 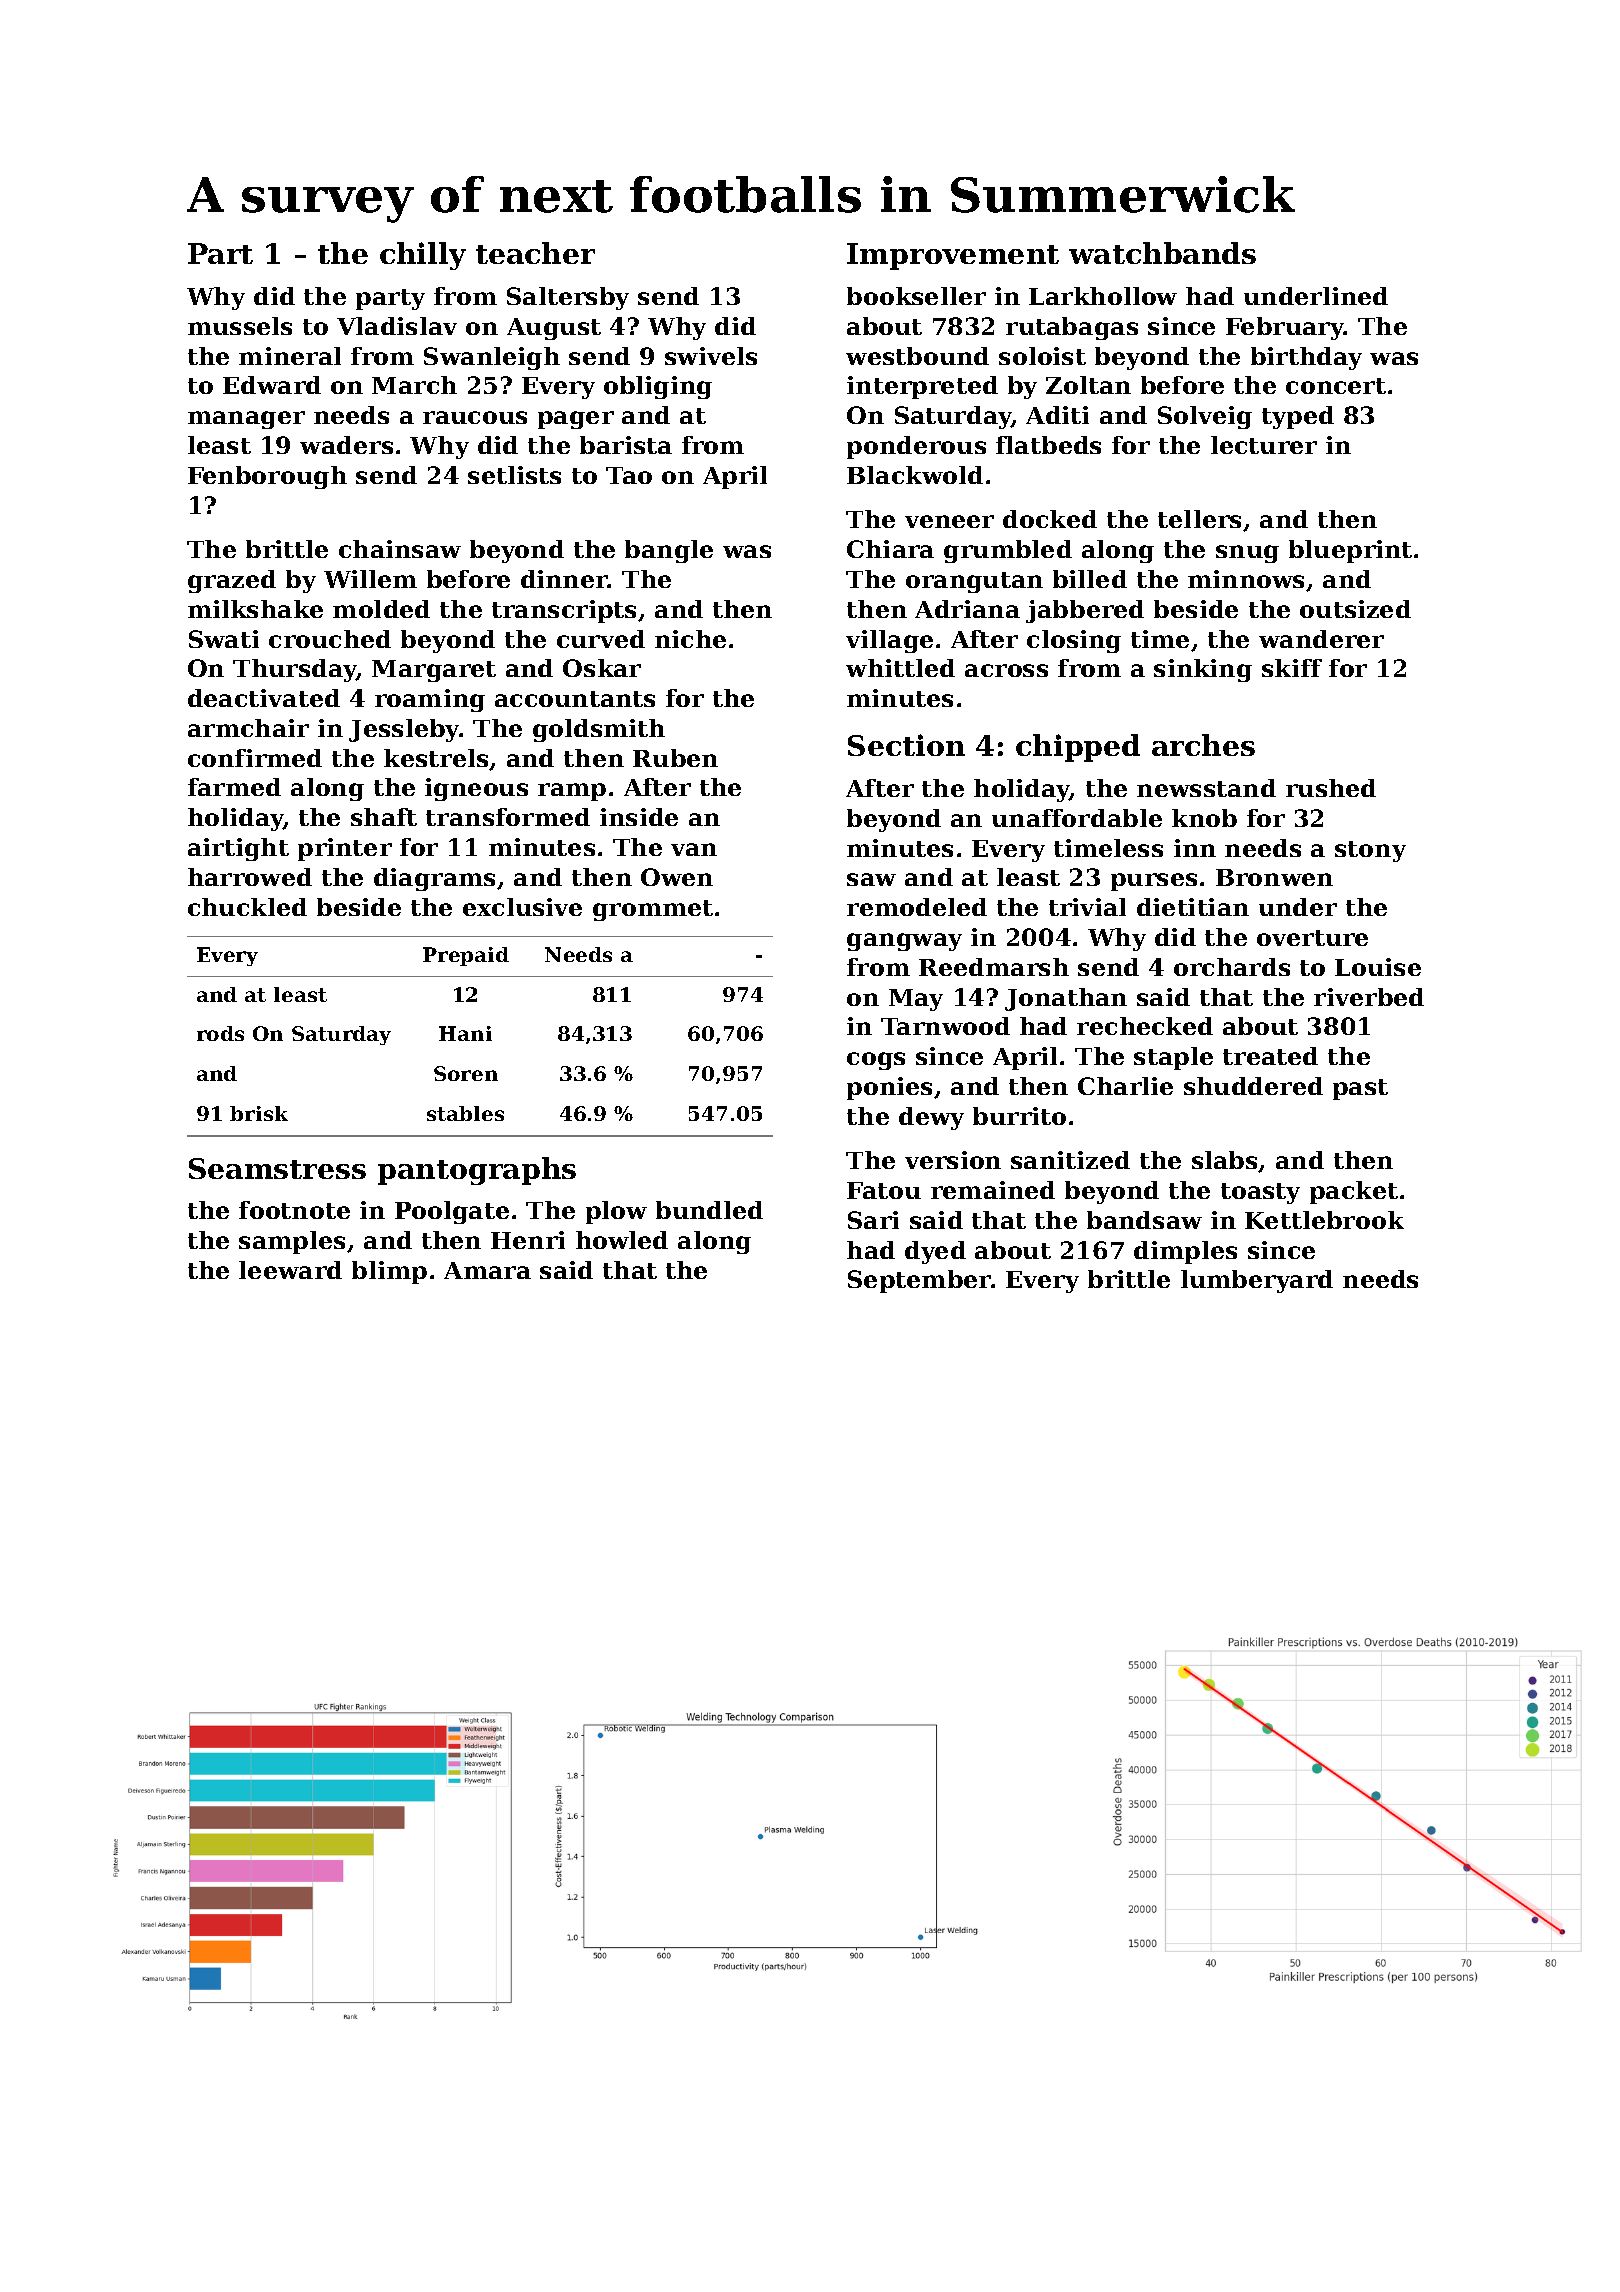 What do you see at coordinates (389, 1272) in the document?
I see `blimp` at bounding box center [389, 1272].
